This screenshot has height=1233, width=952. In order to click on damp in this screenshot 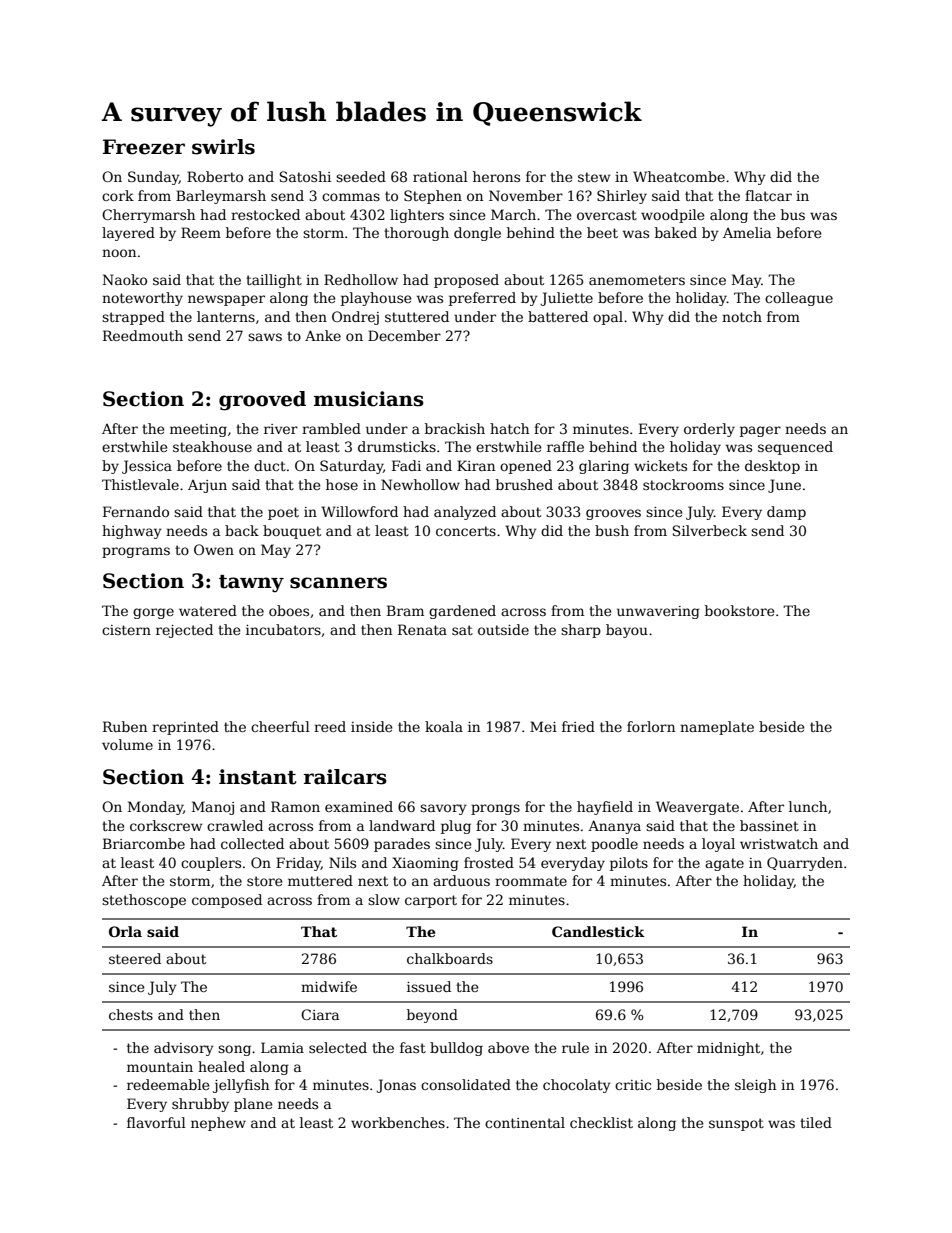, I will do `click(786, 513)`.
